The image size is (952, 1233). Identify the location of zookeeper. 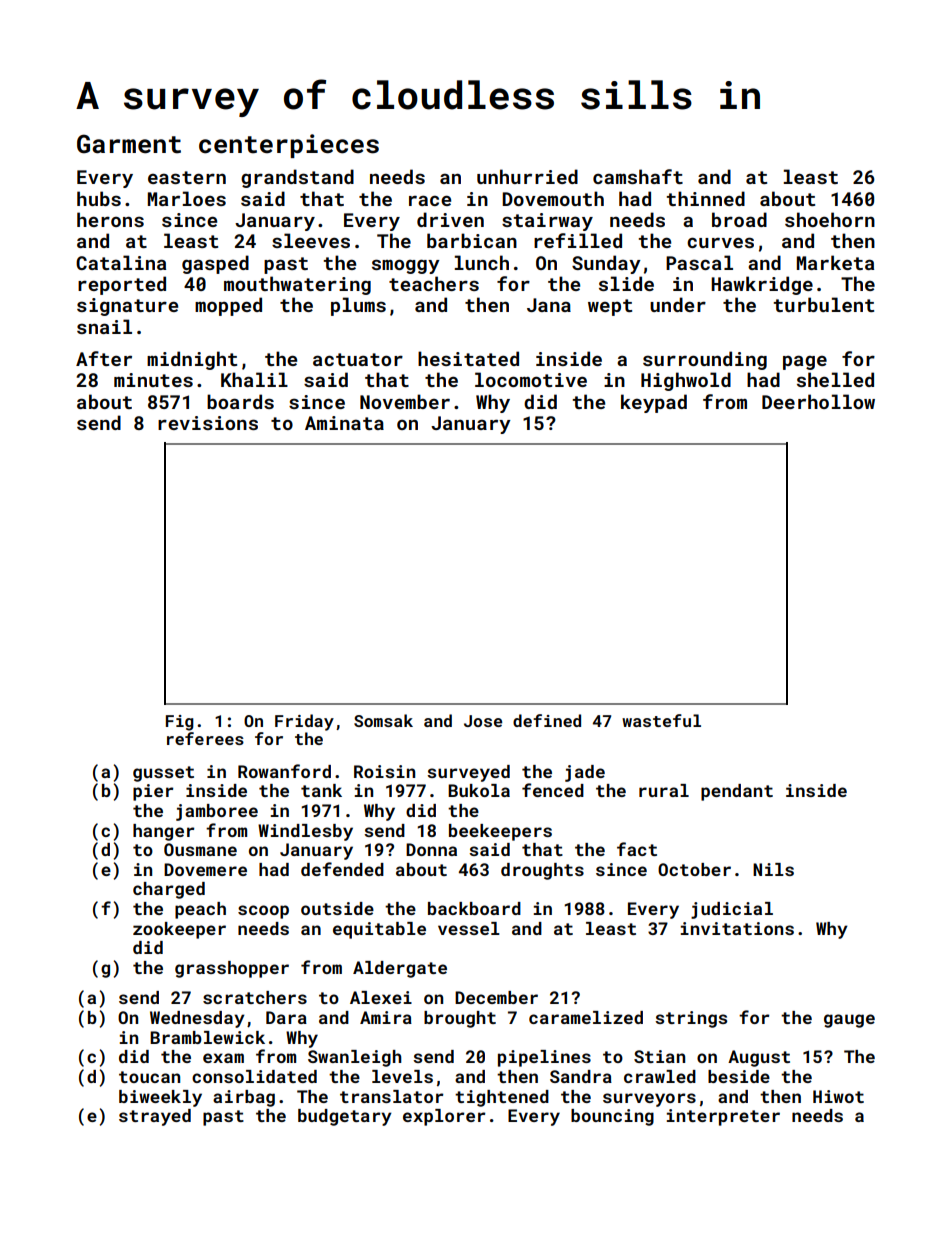
(179, 930).
